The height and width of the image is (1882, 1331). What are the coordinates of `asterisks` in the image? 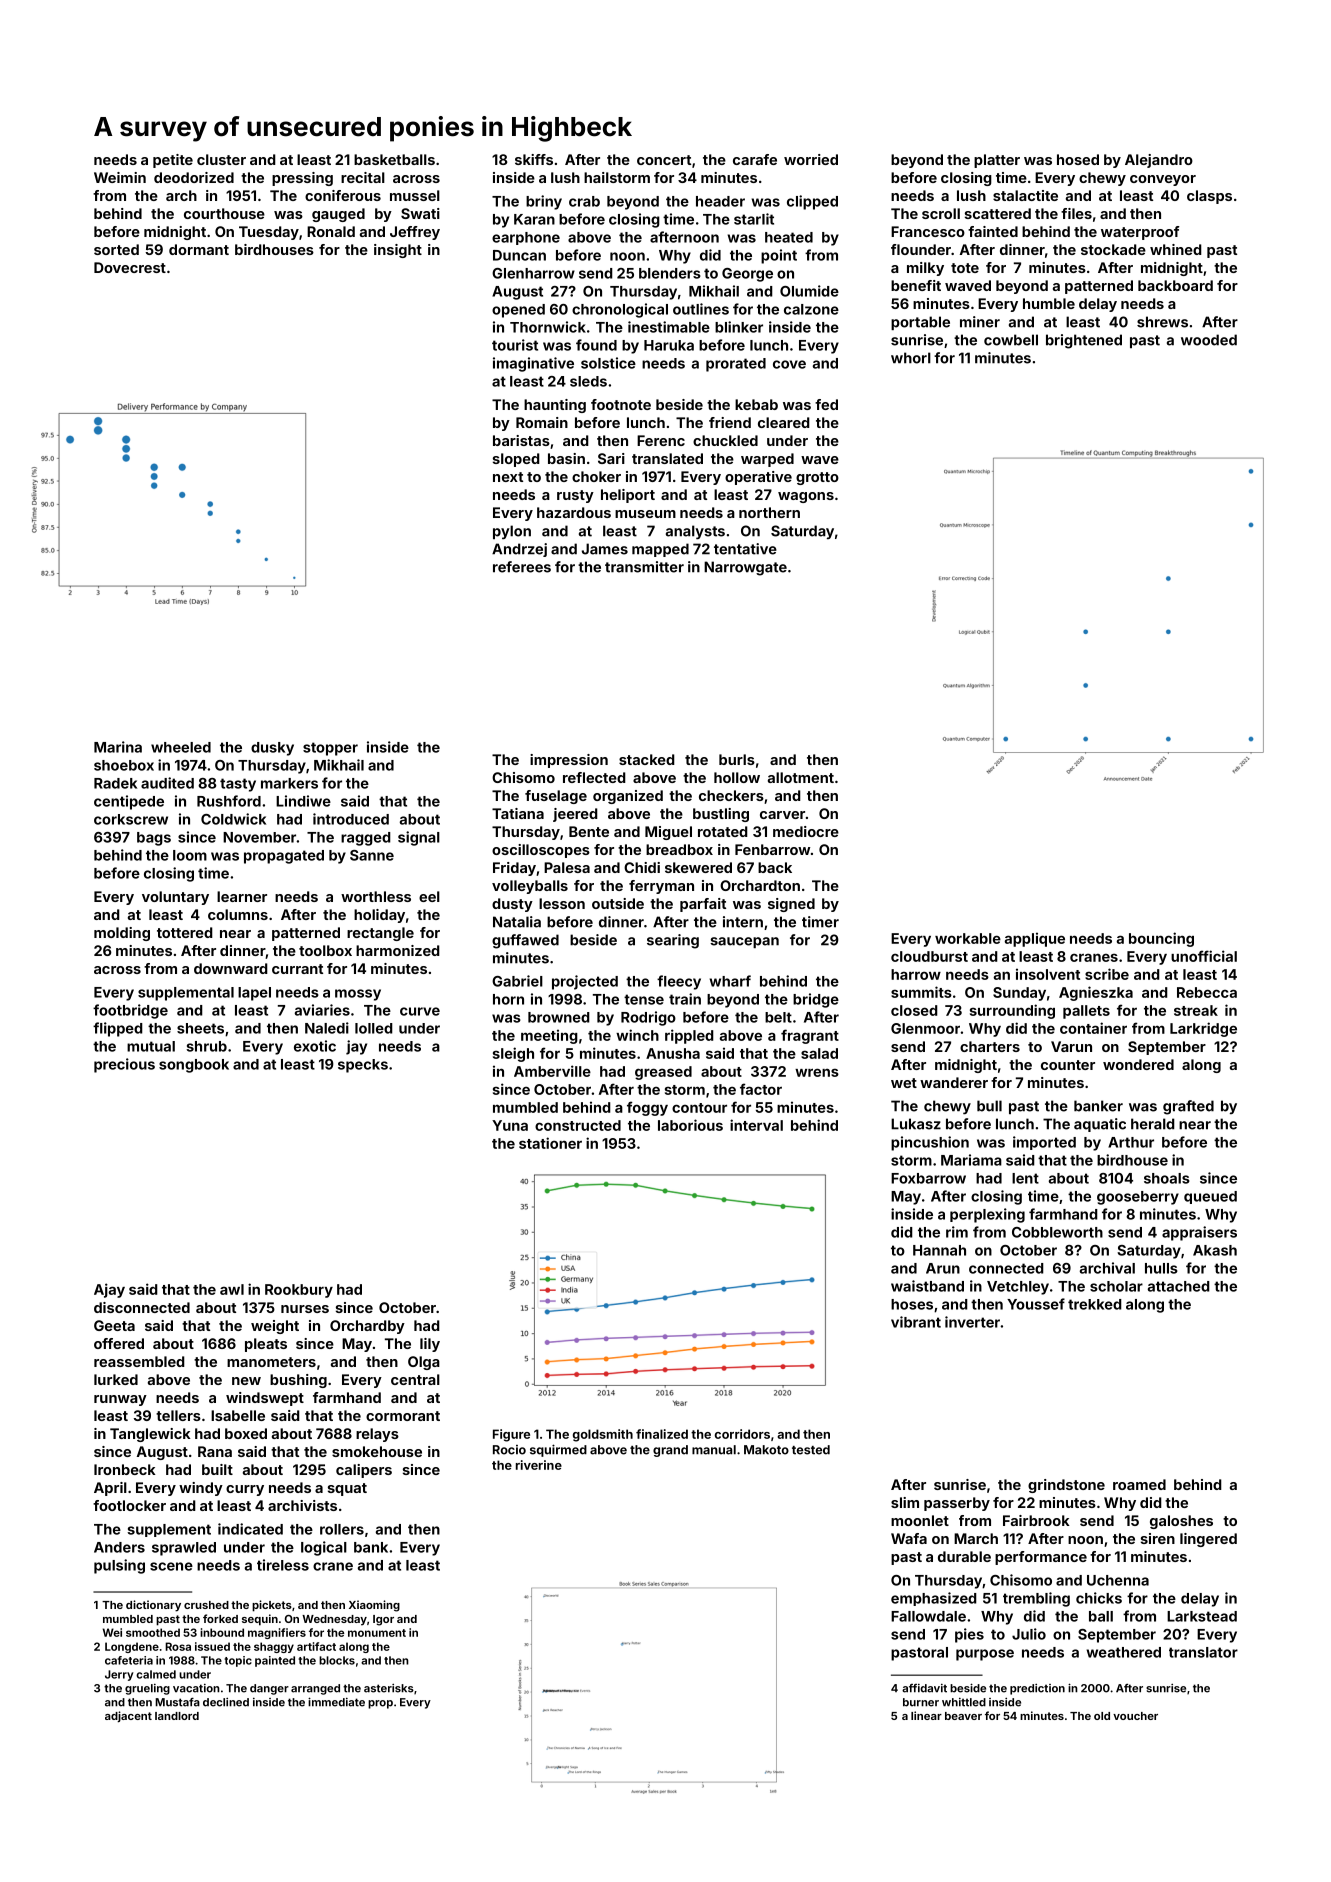 It's located at (389, 1688).
